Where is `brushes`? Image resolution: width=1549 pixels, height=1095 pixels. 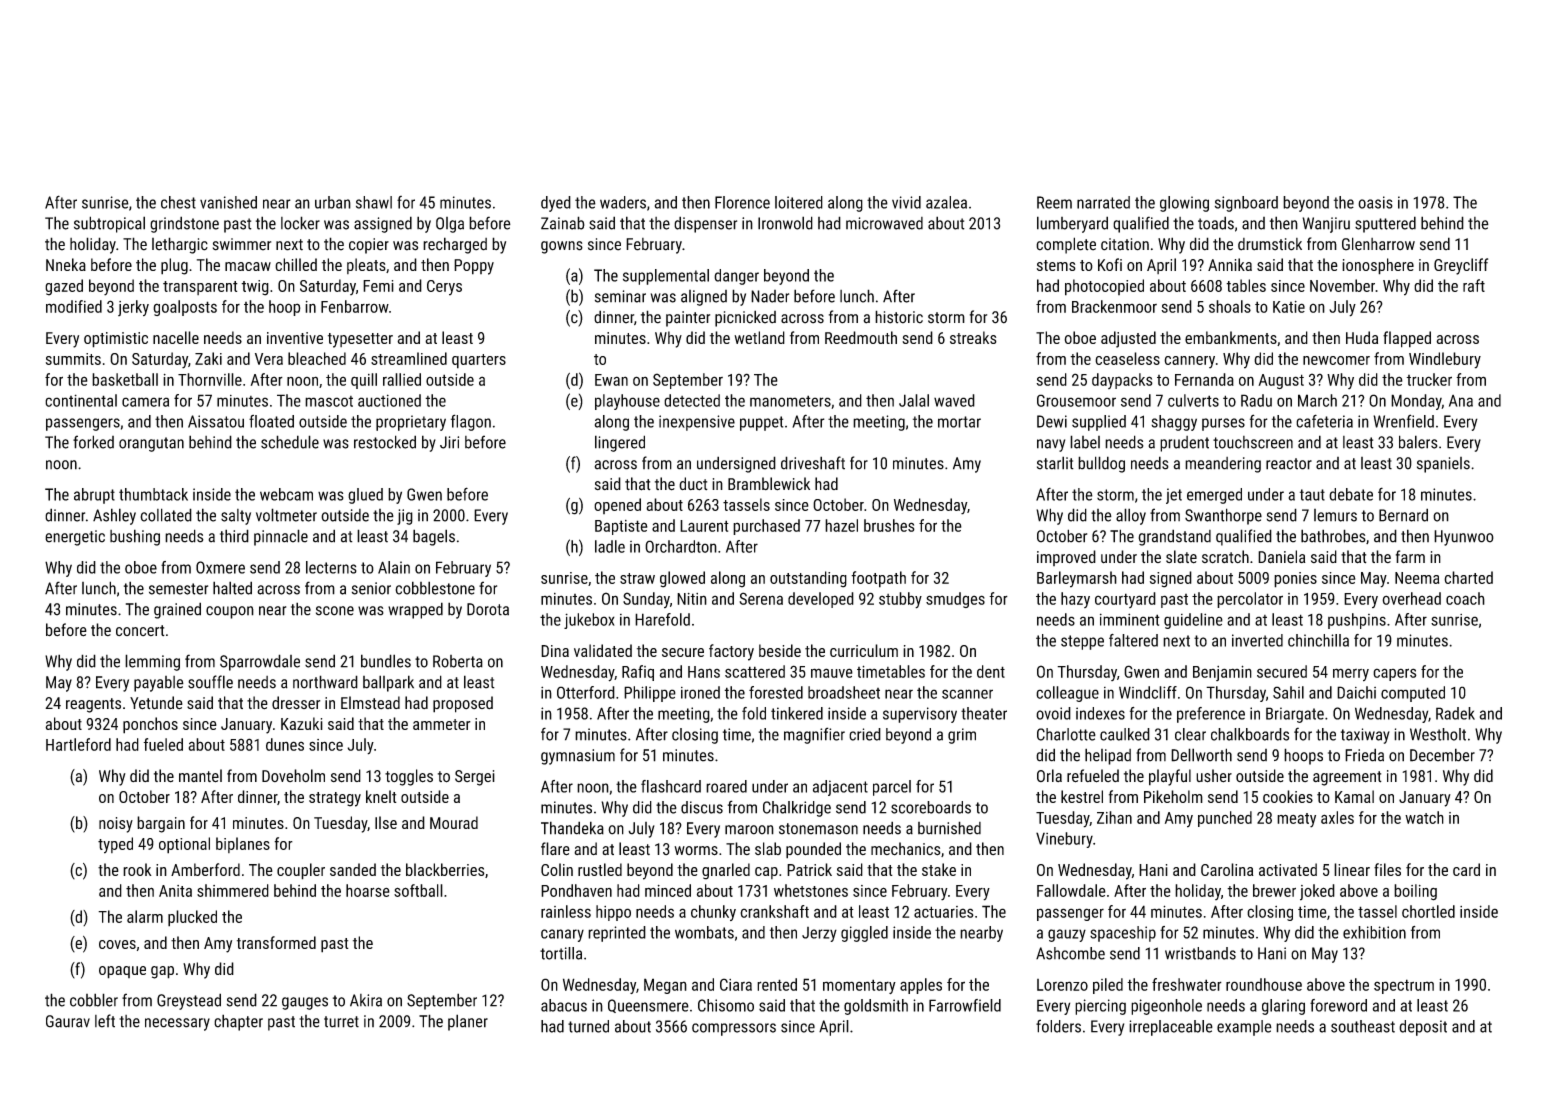 brushes is located at coordinates (889, 525).
